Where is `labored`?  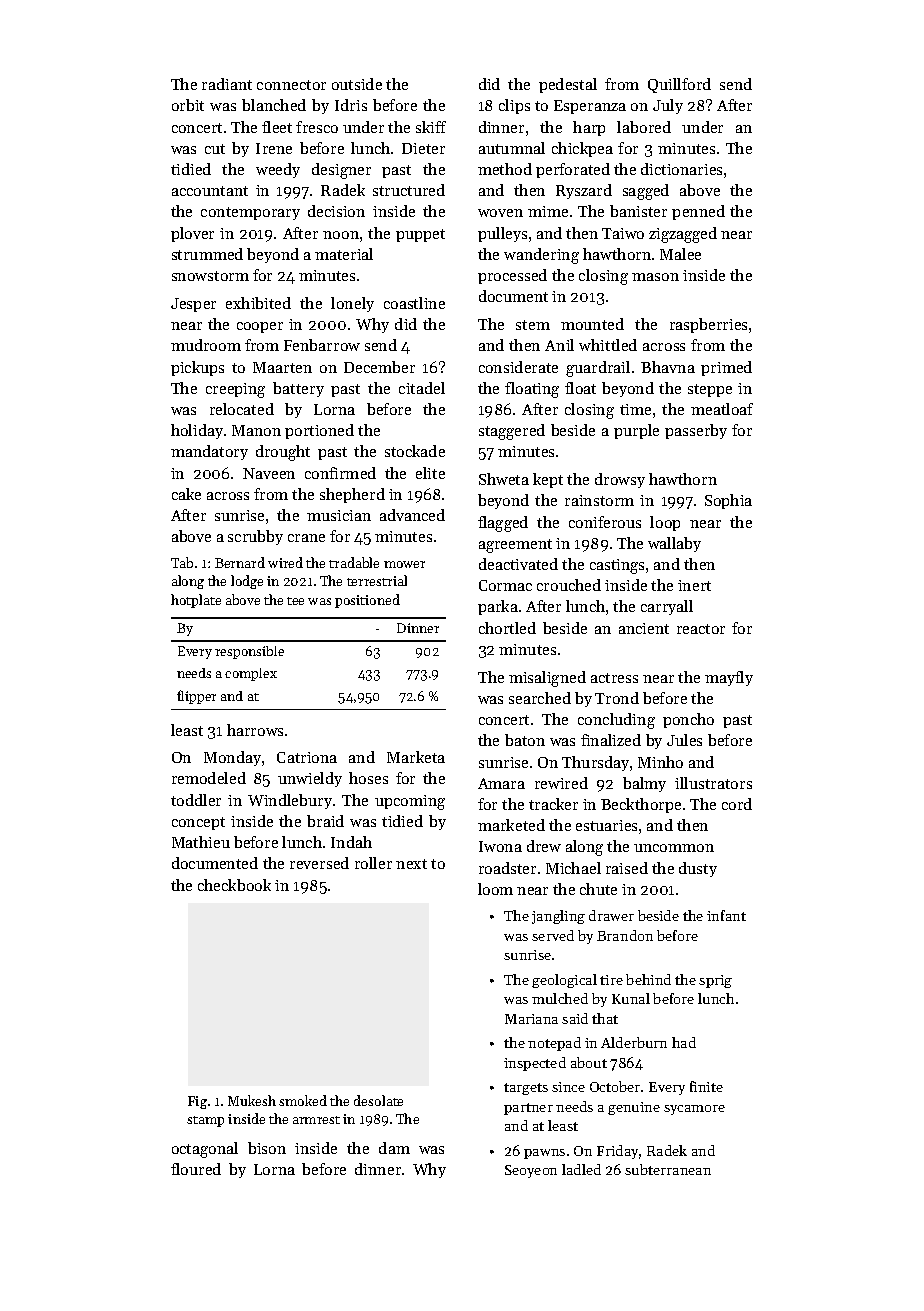
labored is located at coordinates (644, 127).
